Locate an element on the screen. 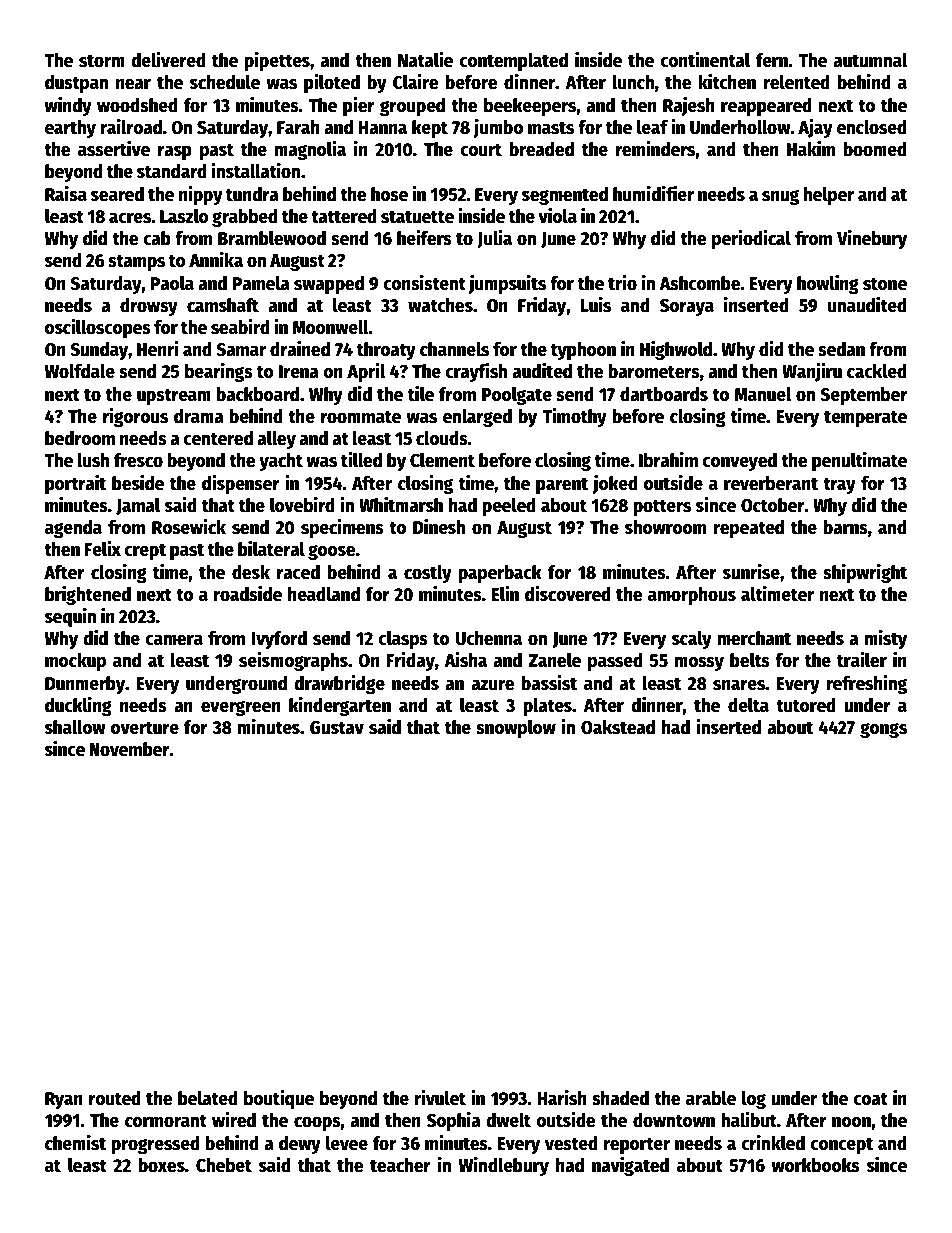 The height and width of the screenshot is (1233, 952). contemplated is located at coordinates (513, 62).
